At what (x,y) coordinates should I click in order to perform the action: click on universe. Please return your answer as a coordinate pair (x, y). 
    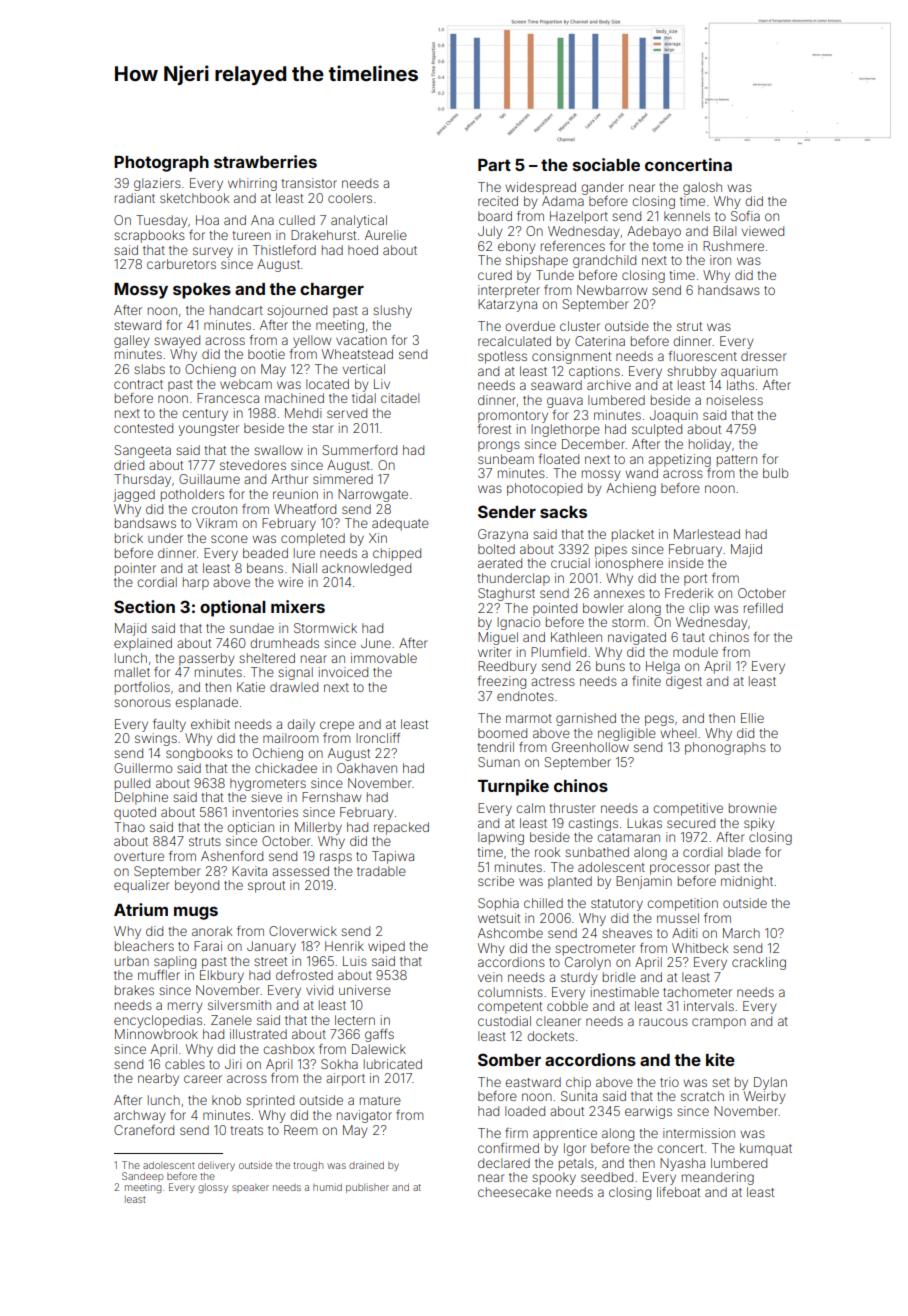
    Looking at the image, I should click on (365, 990).
